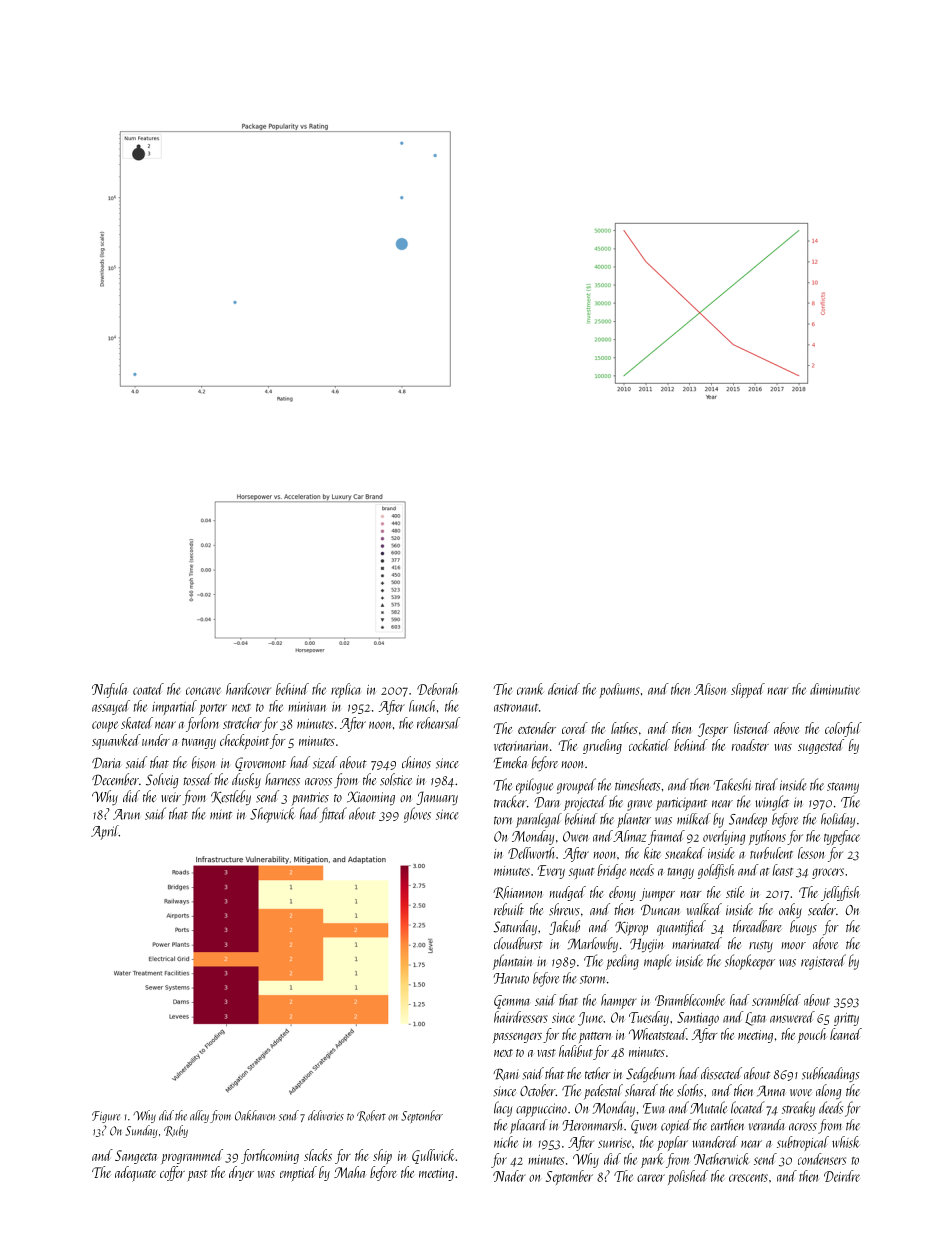 This page has height=1233, width=952. What do you see at coordinates (602, 746) in the page?
I see `grueling` at bounding box center [602, 746].
